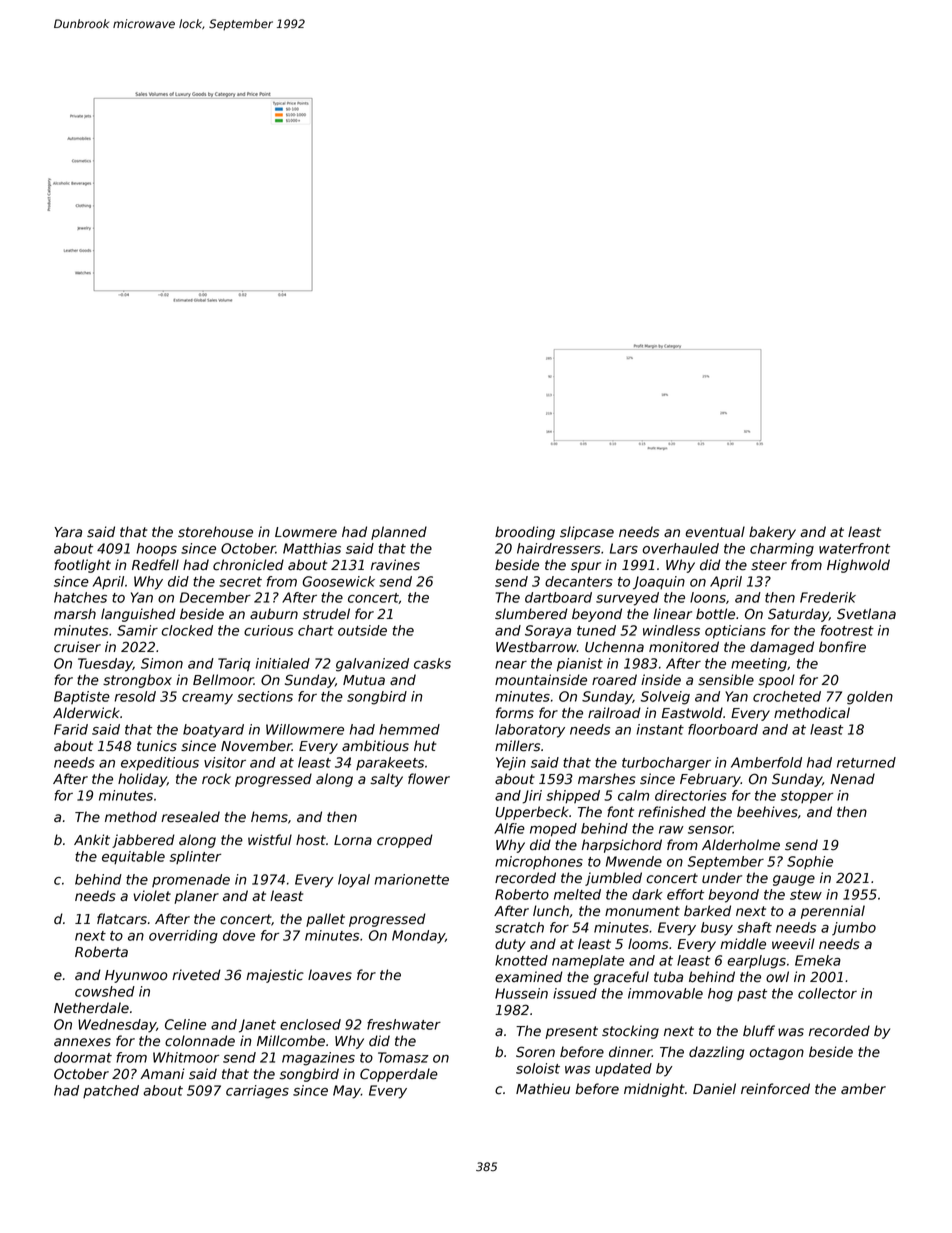  Describe the element at coordinates (772, 533) in the screenshot. I see `bakery` at that location.
